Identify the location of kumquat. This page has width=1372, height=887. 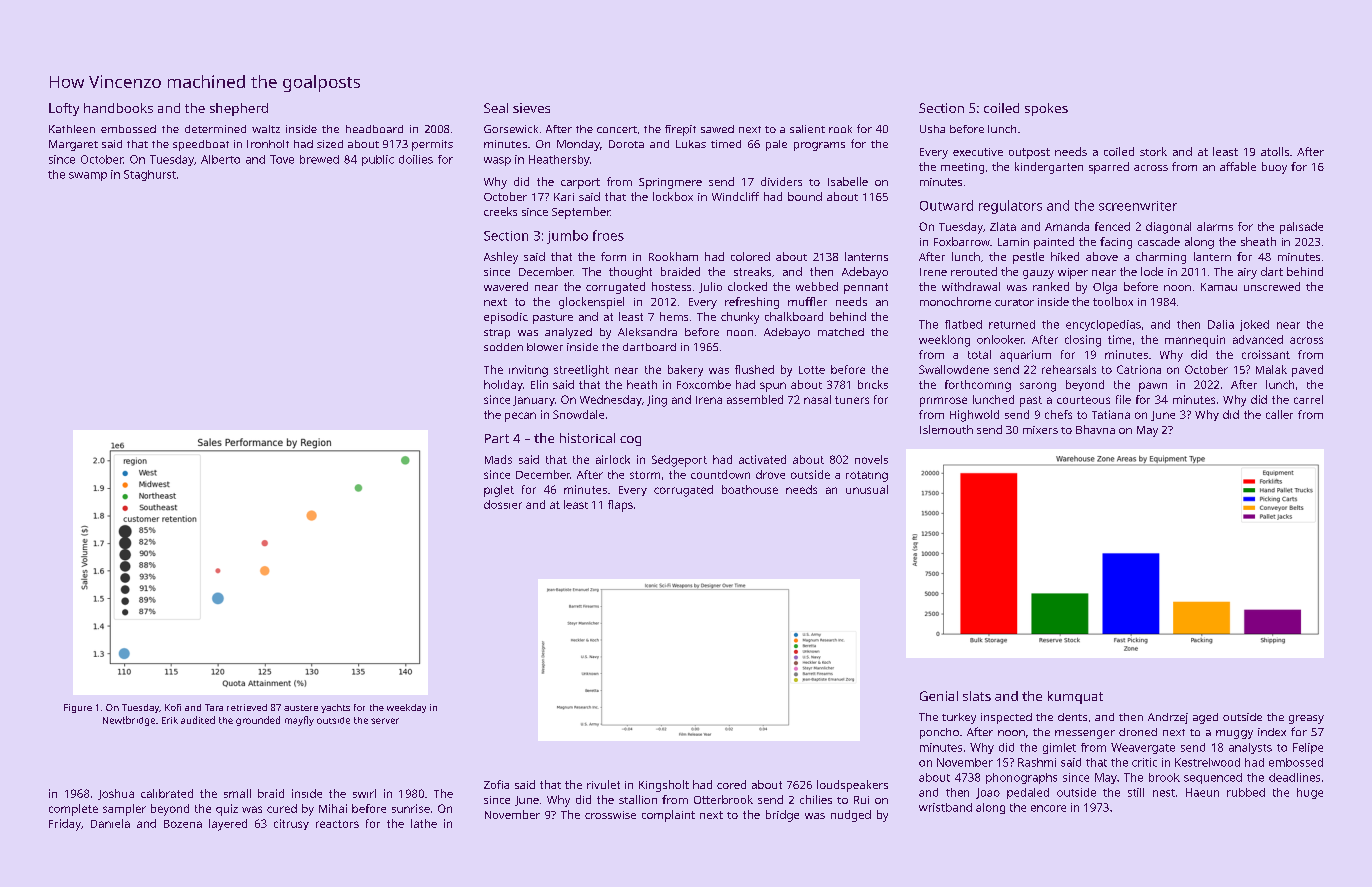
(1075, 697).
